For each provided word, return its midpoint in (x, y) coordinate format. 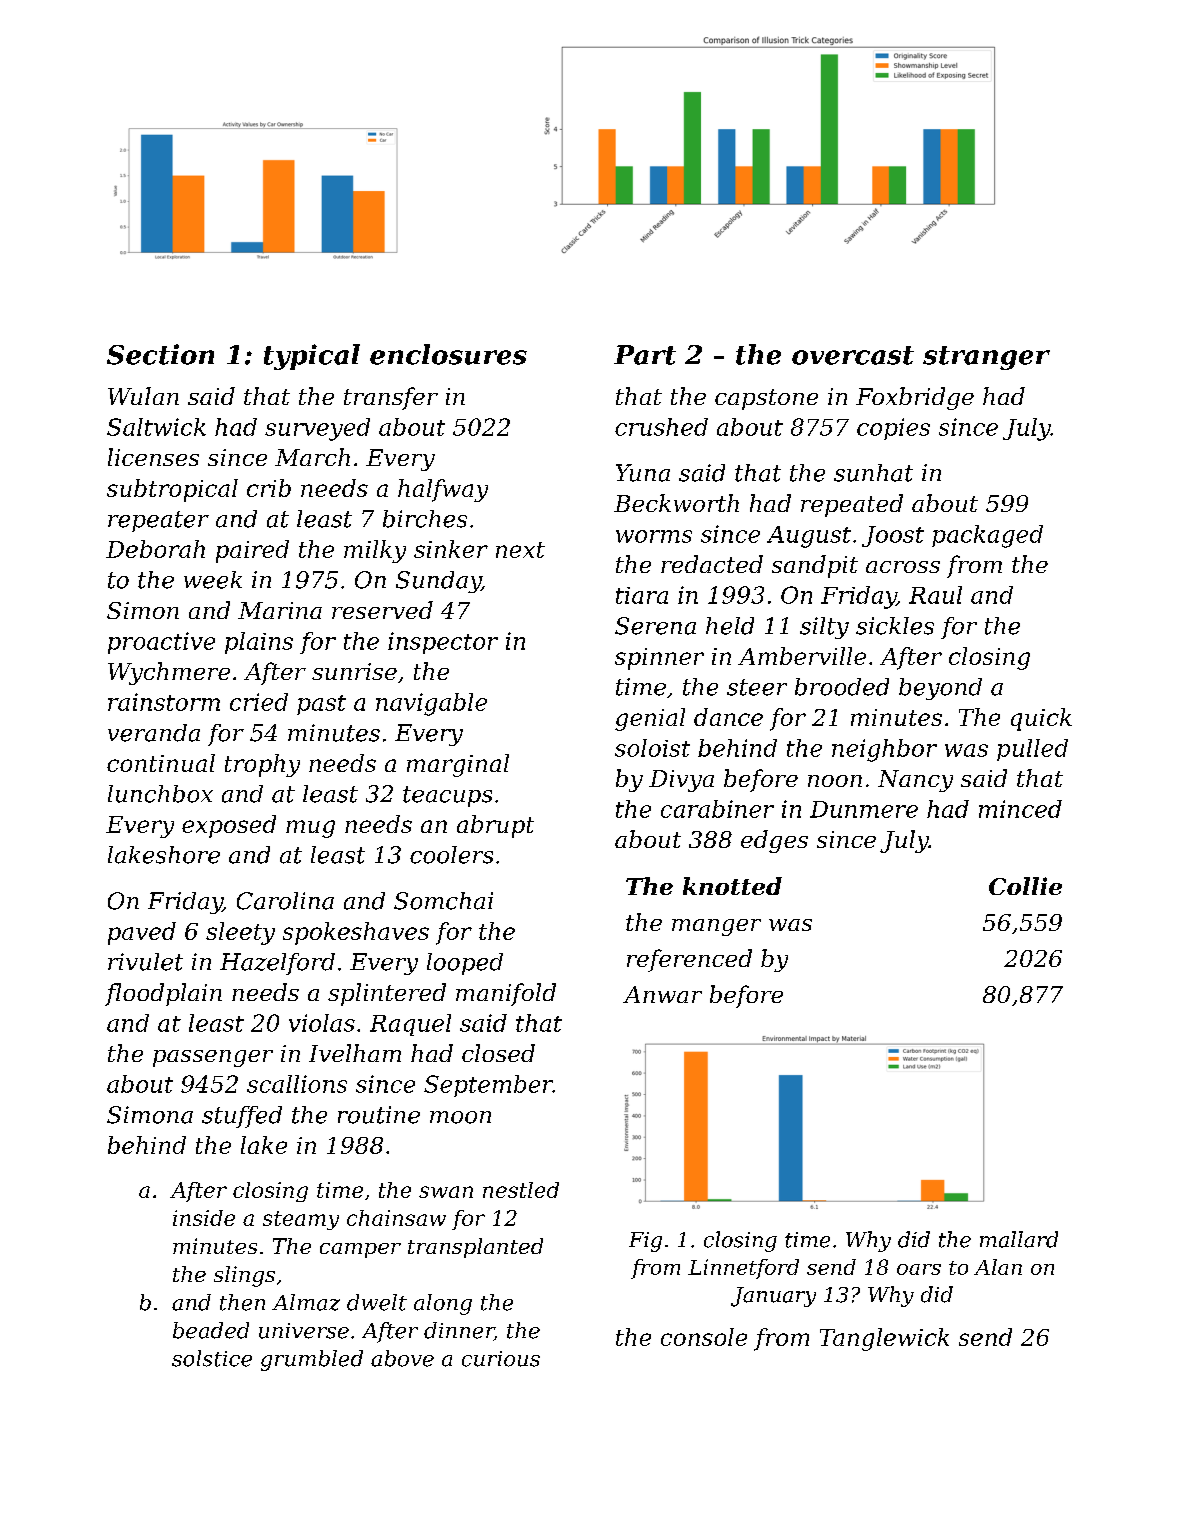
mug (310, 829)
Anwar (662, 994)
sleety (240, 933)
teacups (447, 796)
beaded (211, 1330)
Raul (935, 595)
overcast (853, 355)
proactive (161, 643)
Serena (655, 626)
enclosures (448, 354)
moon (460, 1117)
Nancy (915, 781)
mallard (1019, 1239)
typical (312, 357)
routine (379, 1115)
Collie (1025, 886)
